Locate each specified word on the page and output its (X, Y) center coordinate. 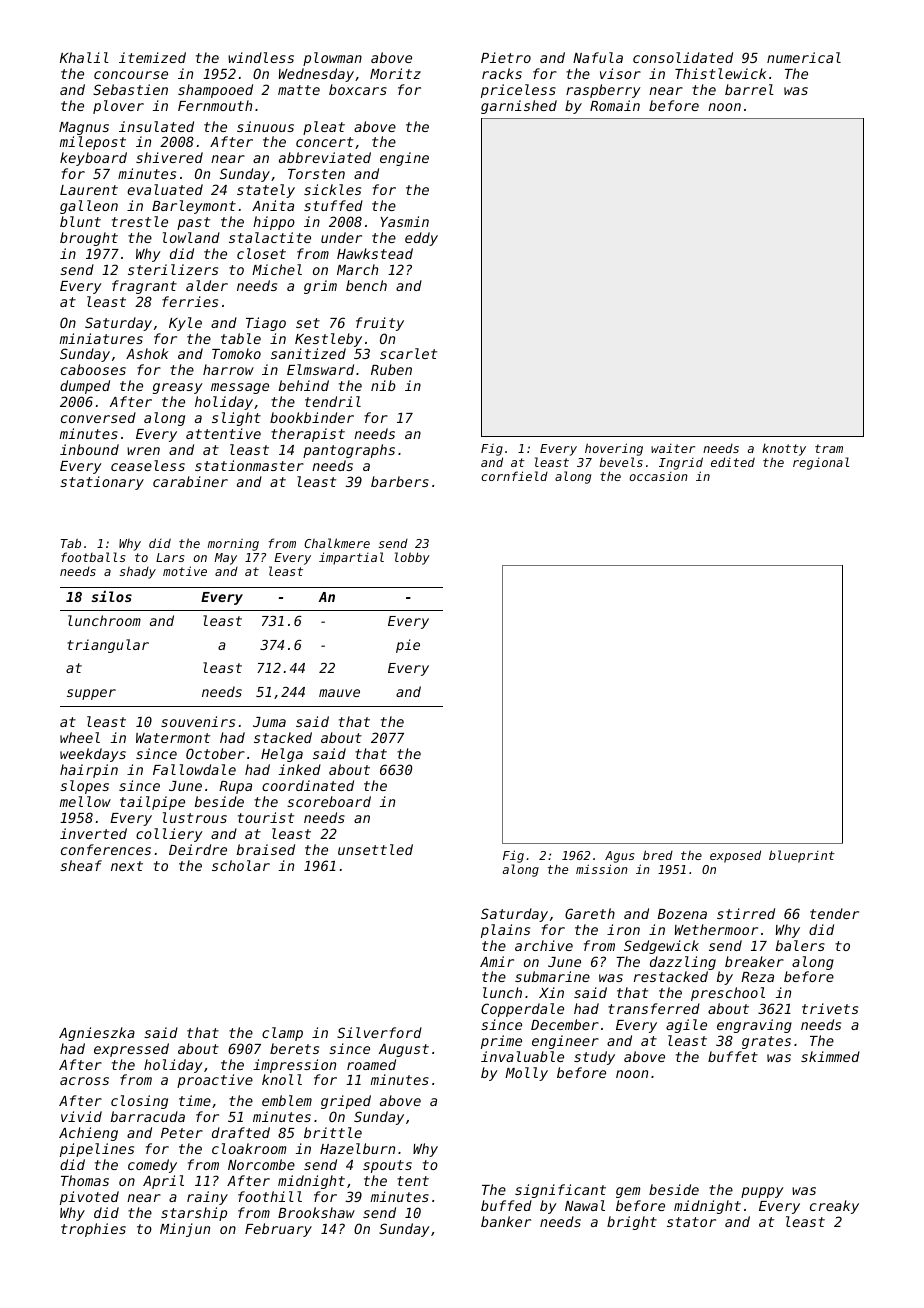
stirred (746, 913)
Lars (170, 557)
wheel (80, 737)
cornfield (514, 476)
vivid (81, 1116)
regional (821, 463)
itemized (152, 57)
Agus (619, 857)
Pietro (506, 57)
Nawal (585, 1205)
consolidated (683, 57)
